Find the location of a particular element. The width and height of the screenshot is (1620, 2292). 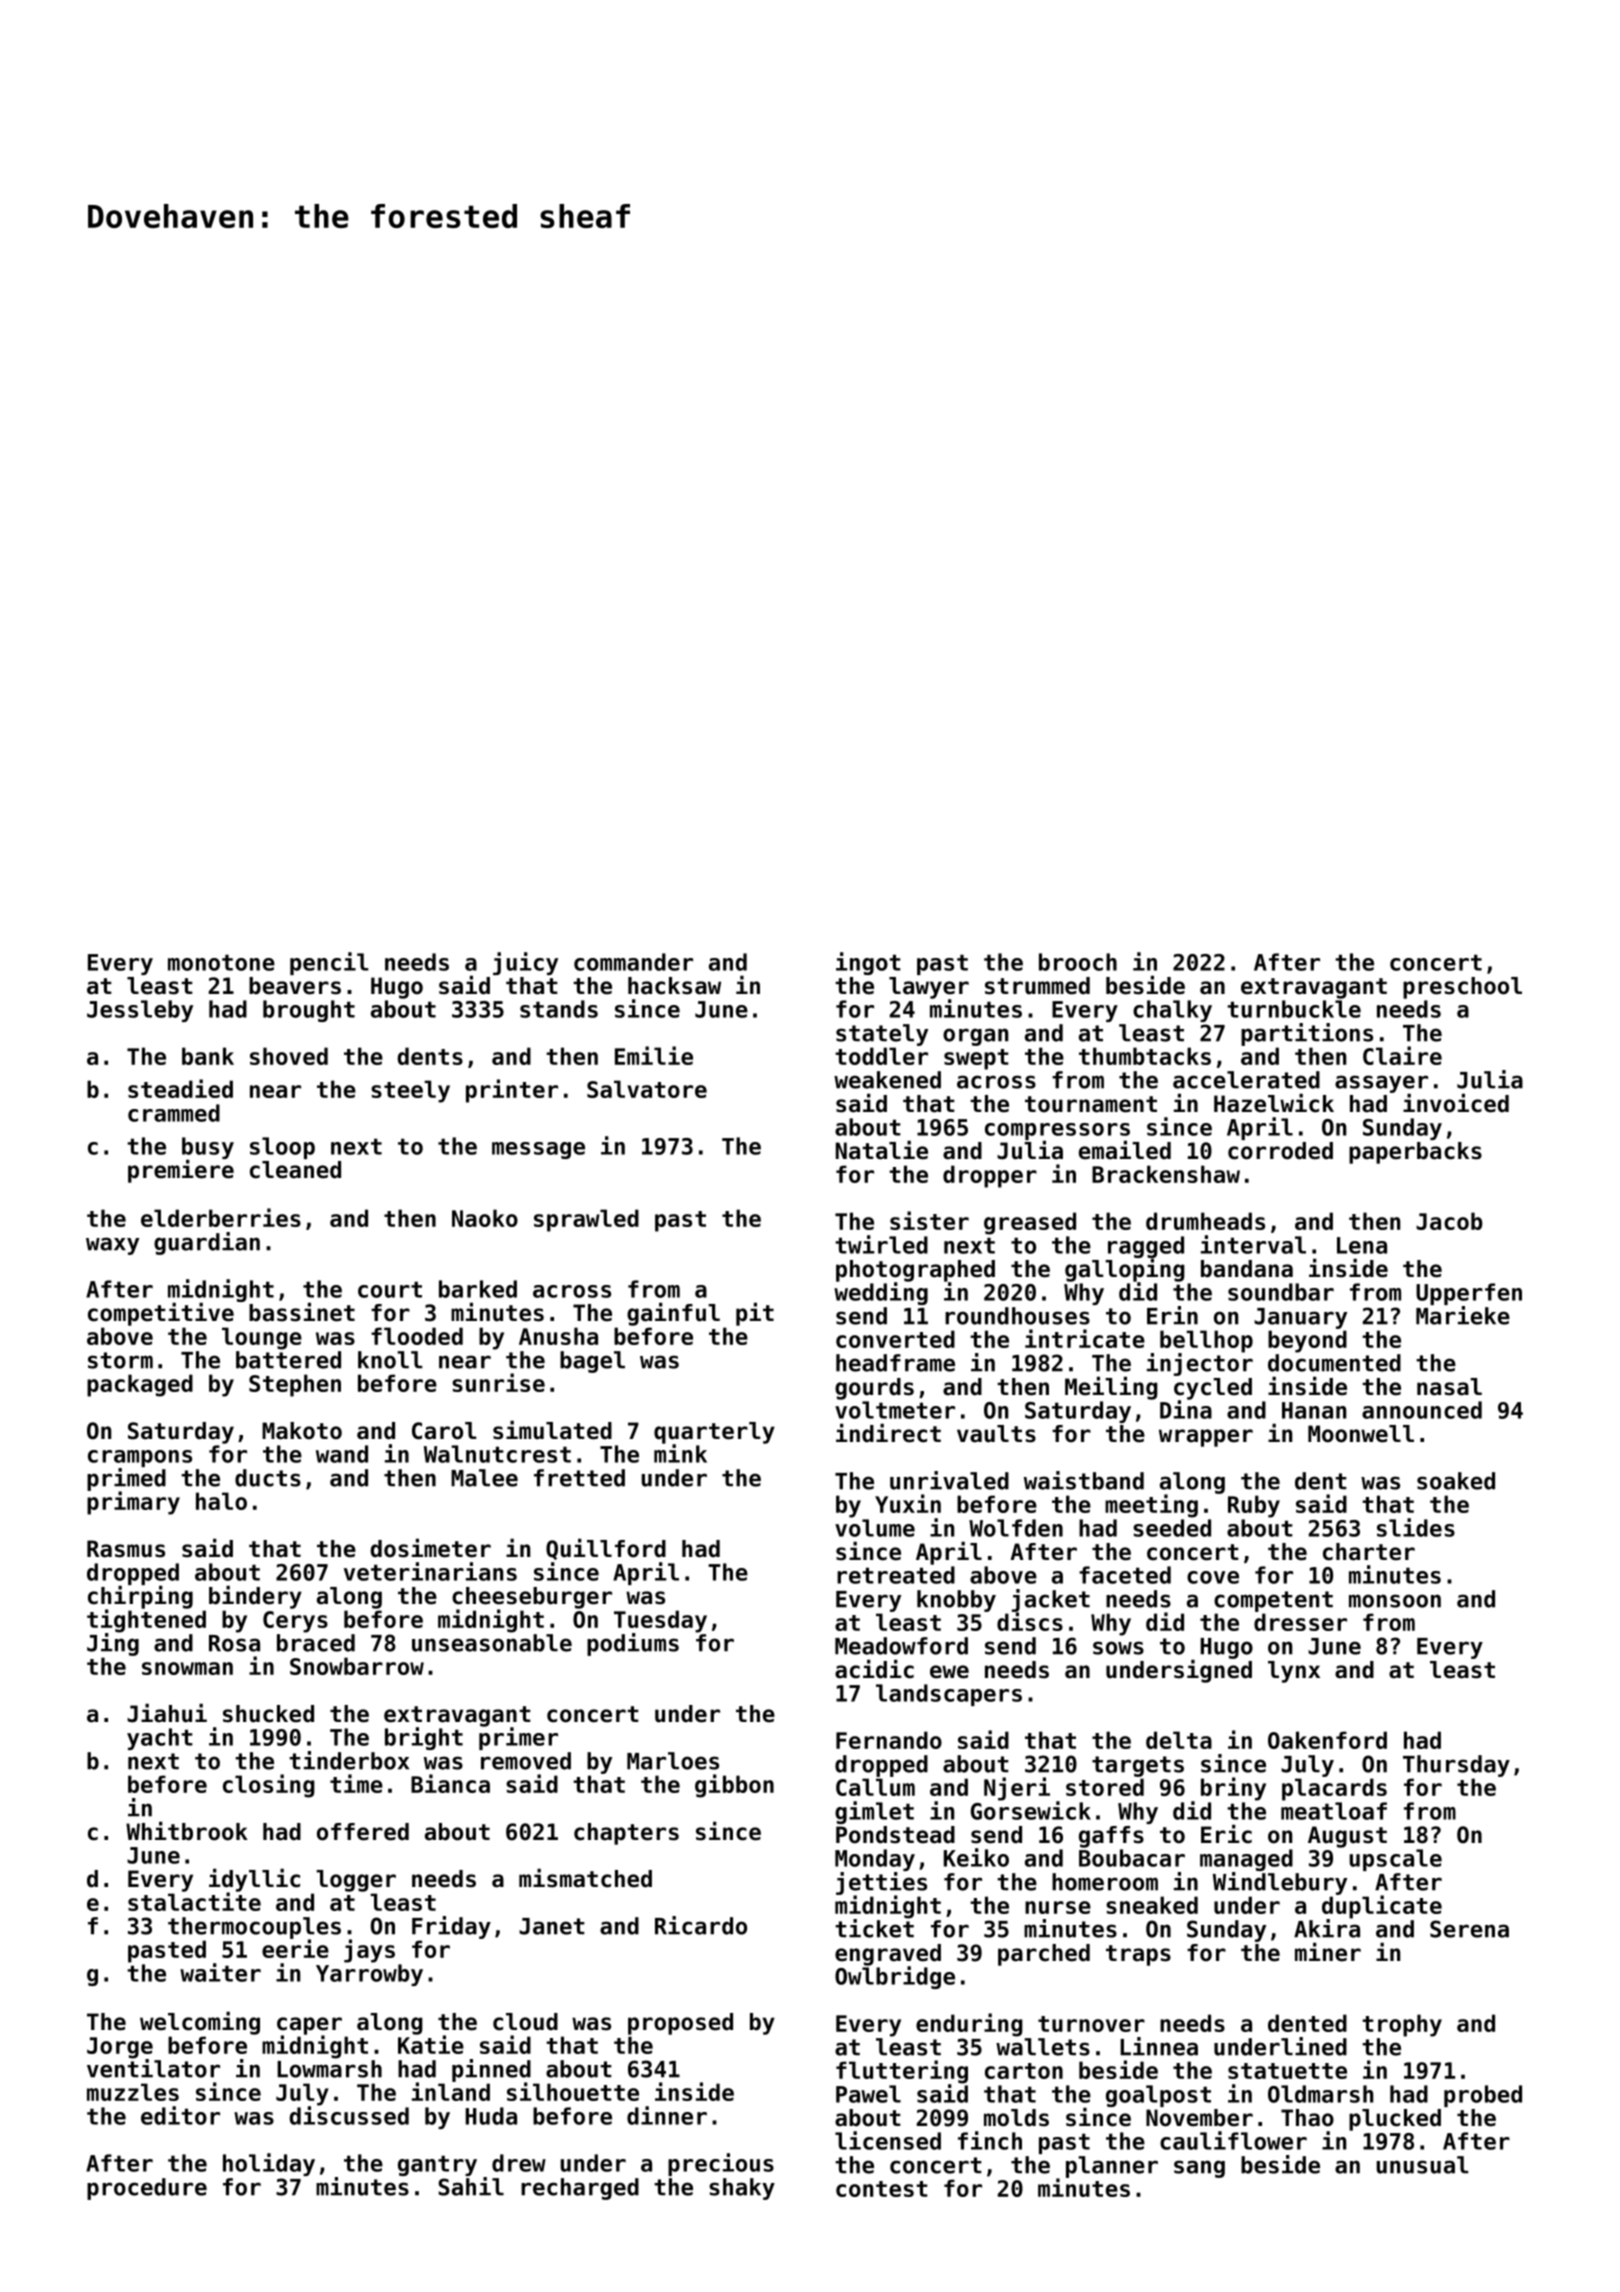

monsoon is located at coordinates (1395, 1601).
